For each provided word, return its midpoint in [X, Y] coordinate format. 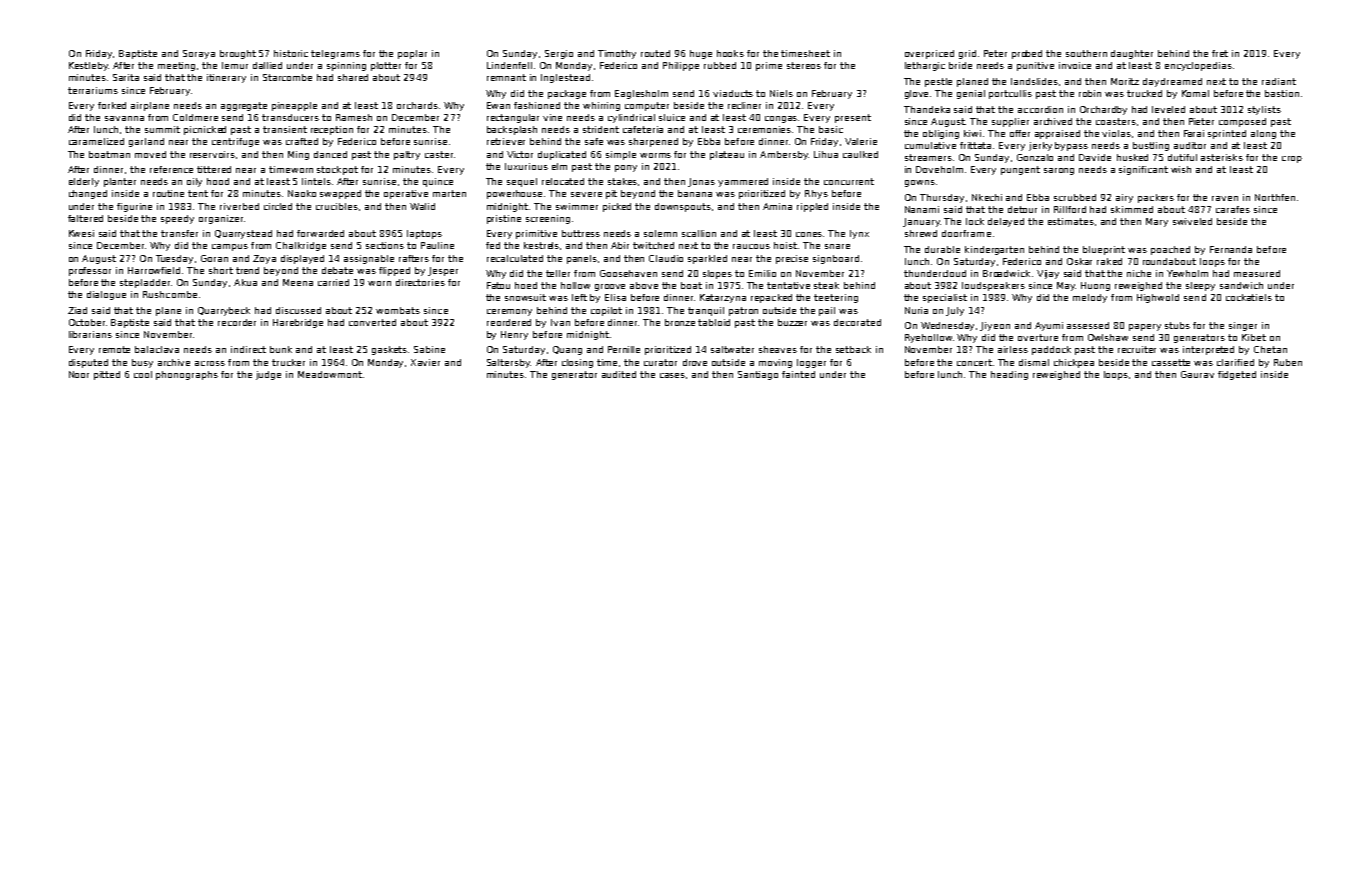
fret [1220, 53]
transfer [179, 233]
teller [558, 273]
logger [811, 363]
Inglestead [565, 78]
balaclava [157, 349]
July [955, 311]
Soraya [199, 54]
